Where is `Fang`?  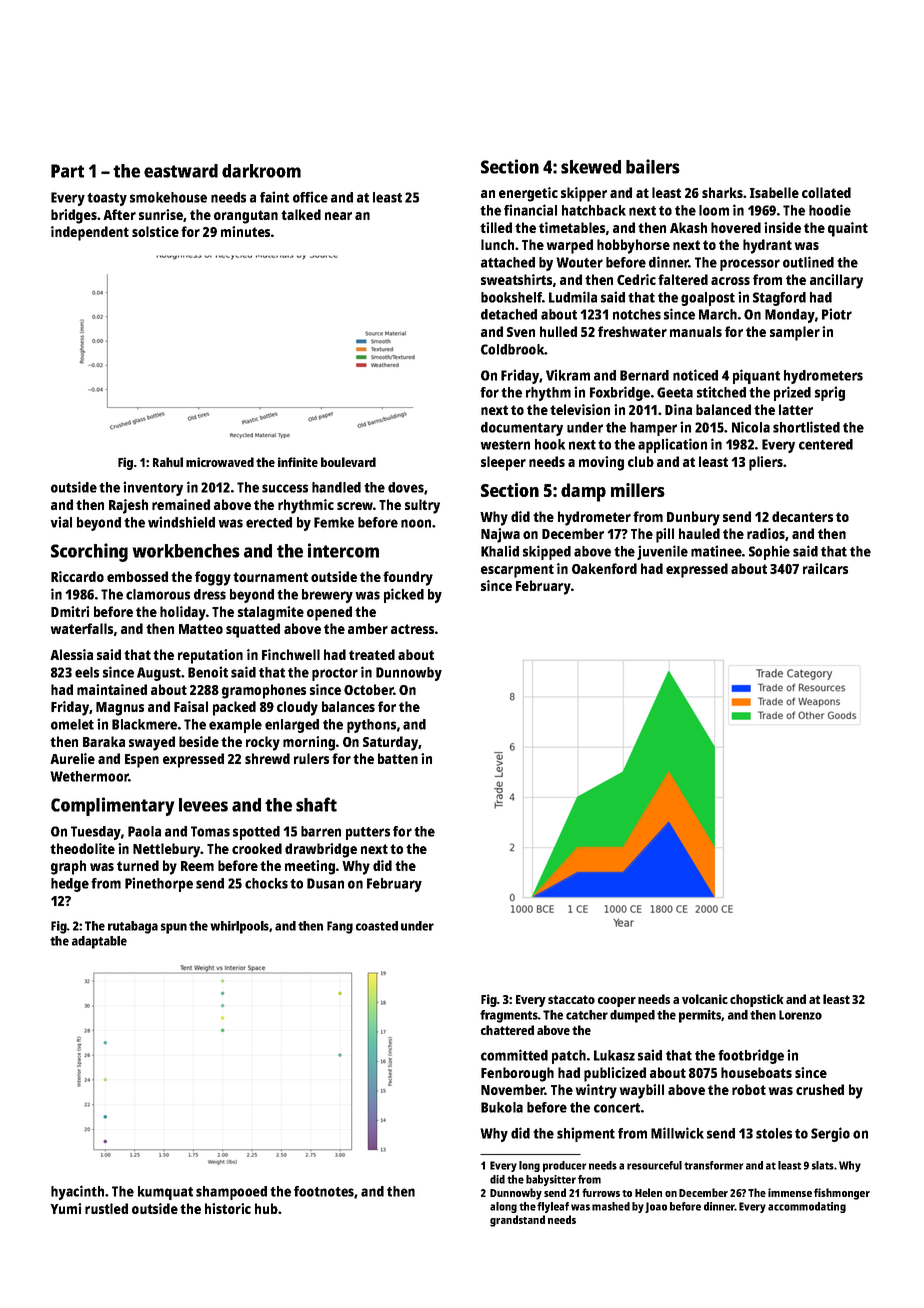
Fang is located at coordinates (340, 927).
